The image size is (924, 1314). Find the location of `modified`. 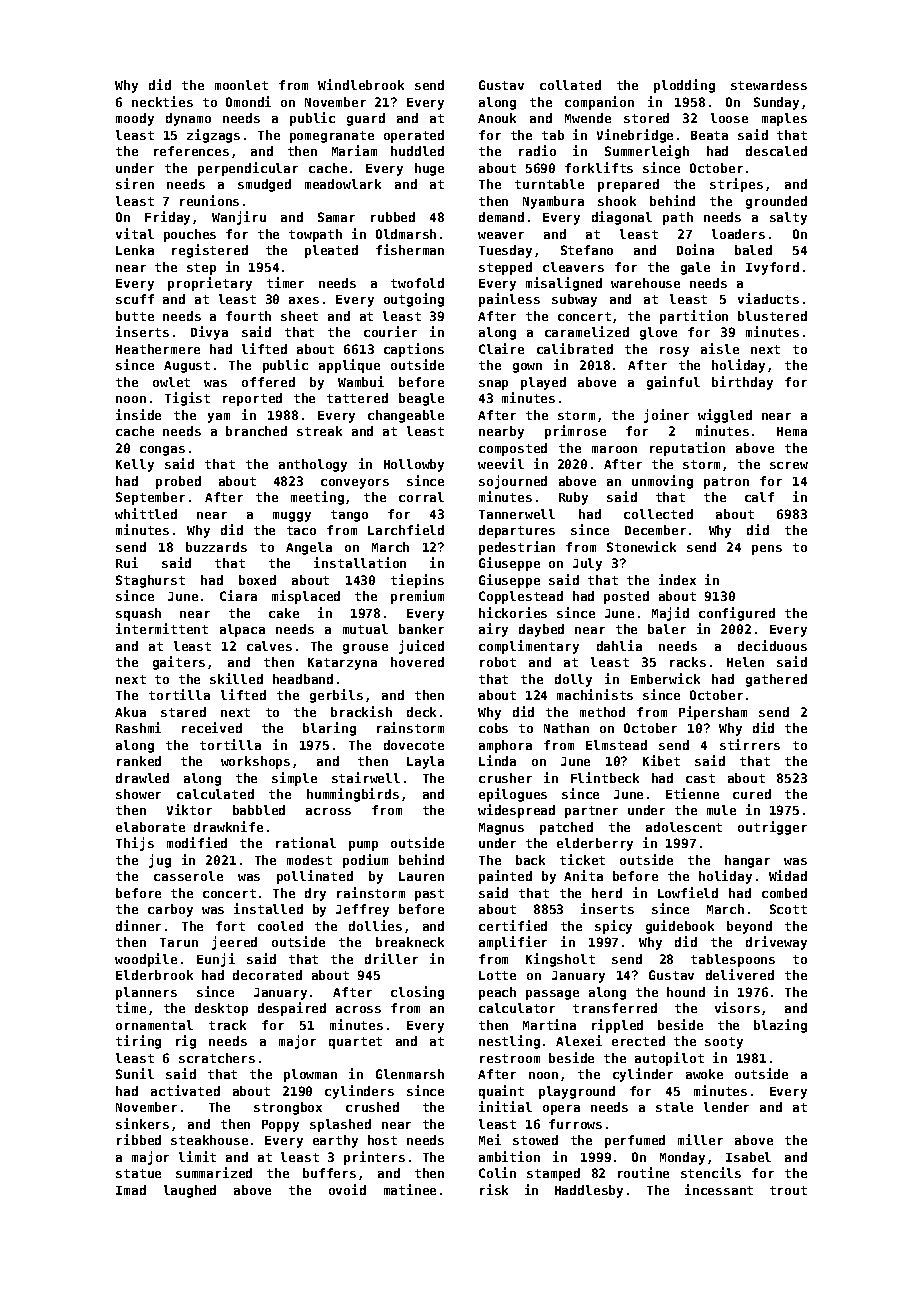

modified is located at coordinates (197, 842).
